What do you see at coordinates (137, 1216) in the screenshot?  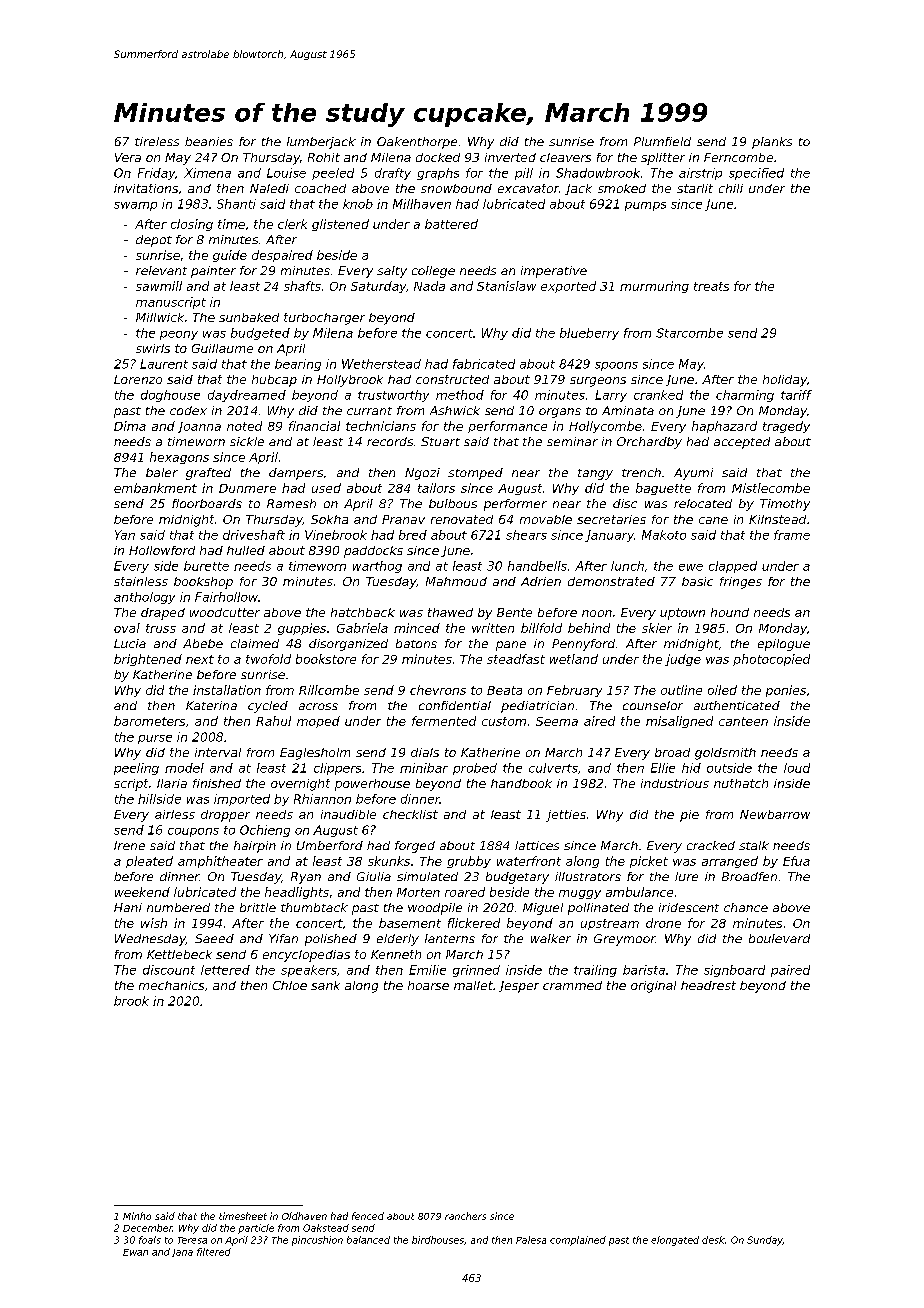 I see `Minho` at bounding box center [137, 1216].
